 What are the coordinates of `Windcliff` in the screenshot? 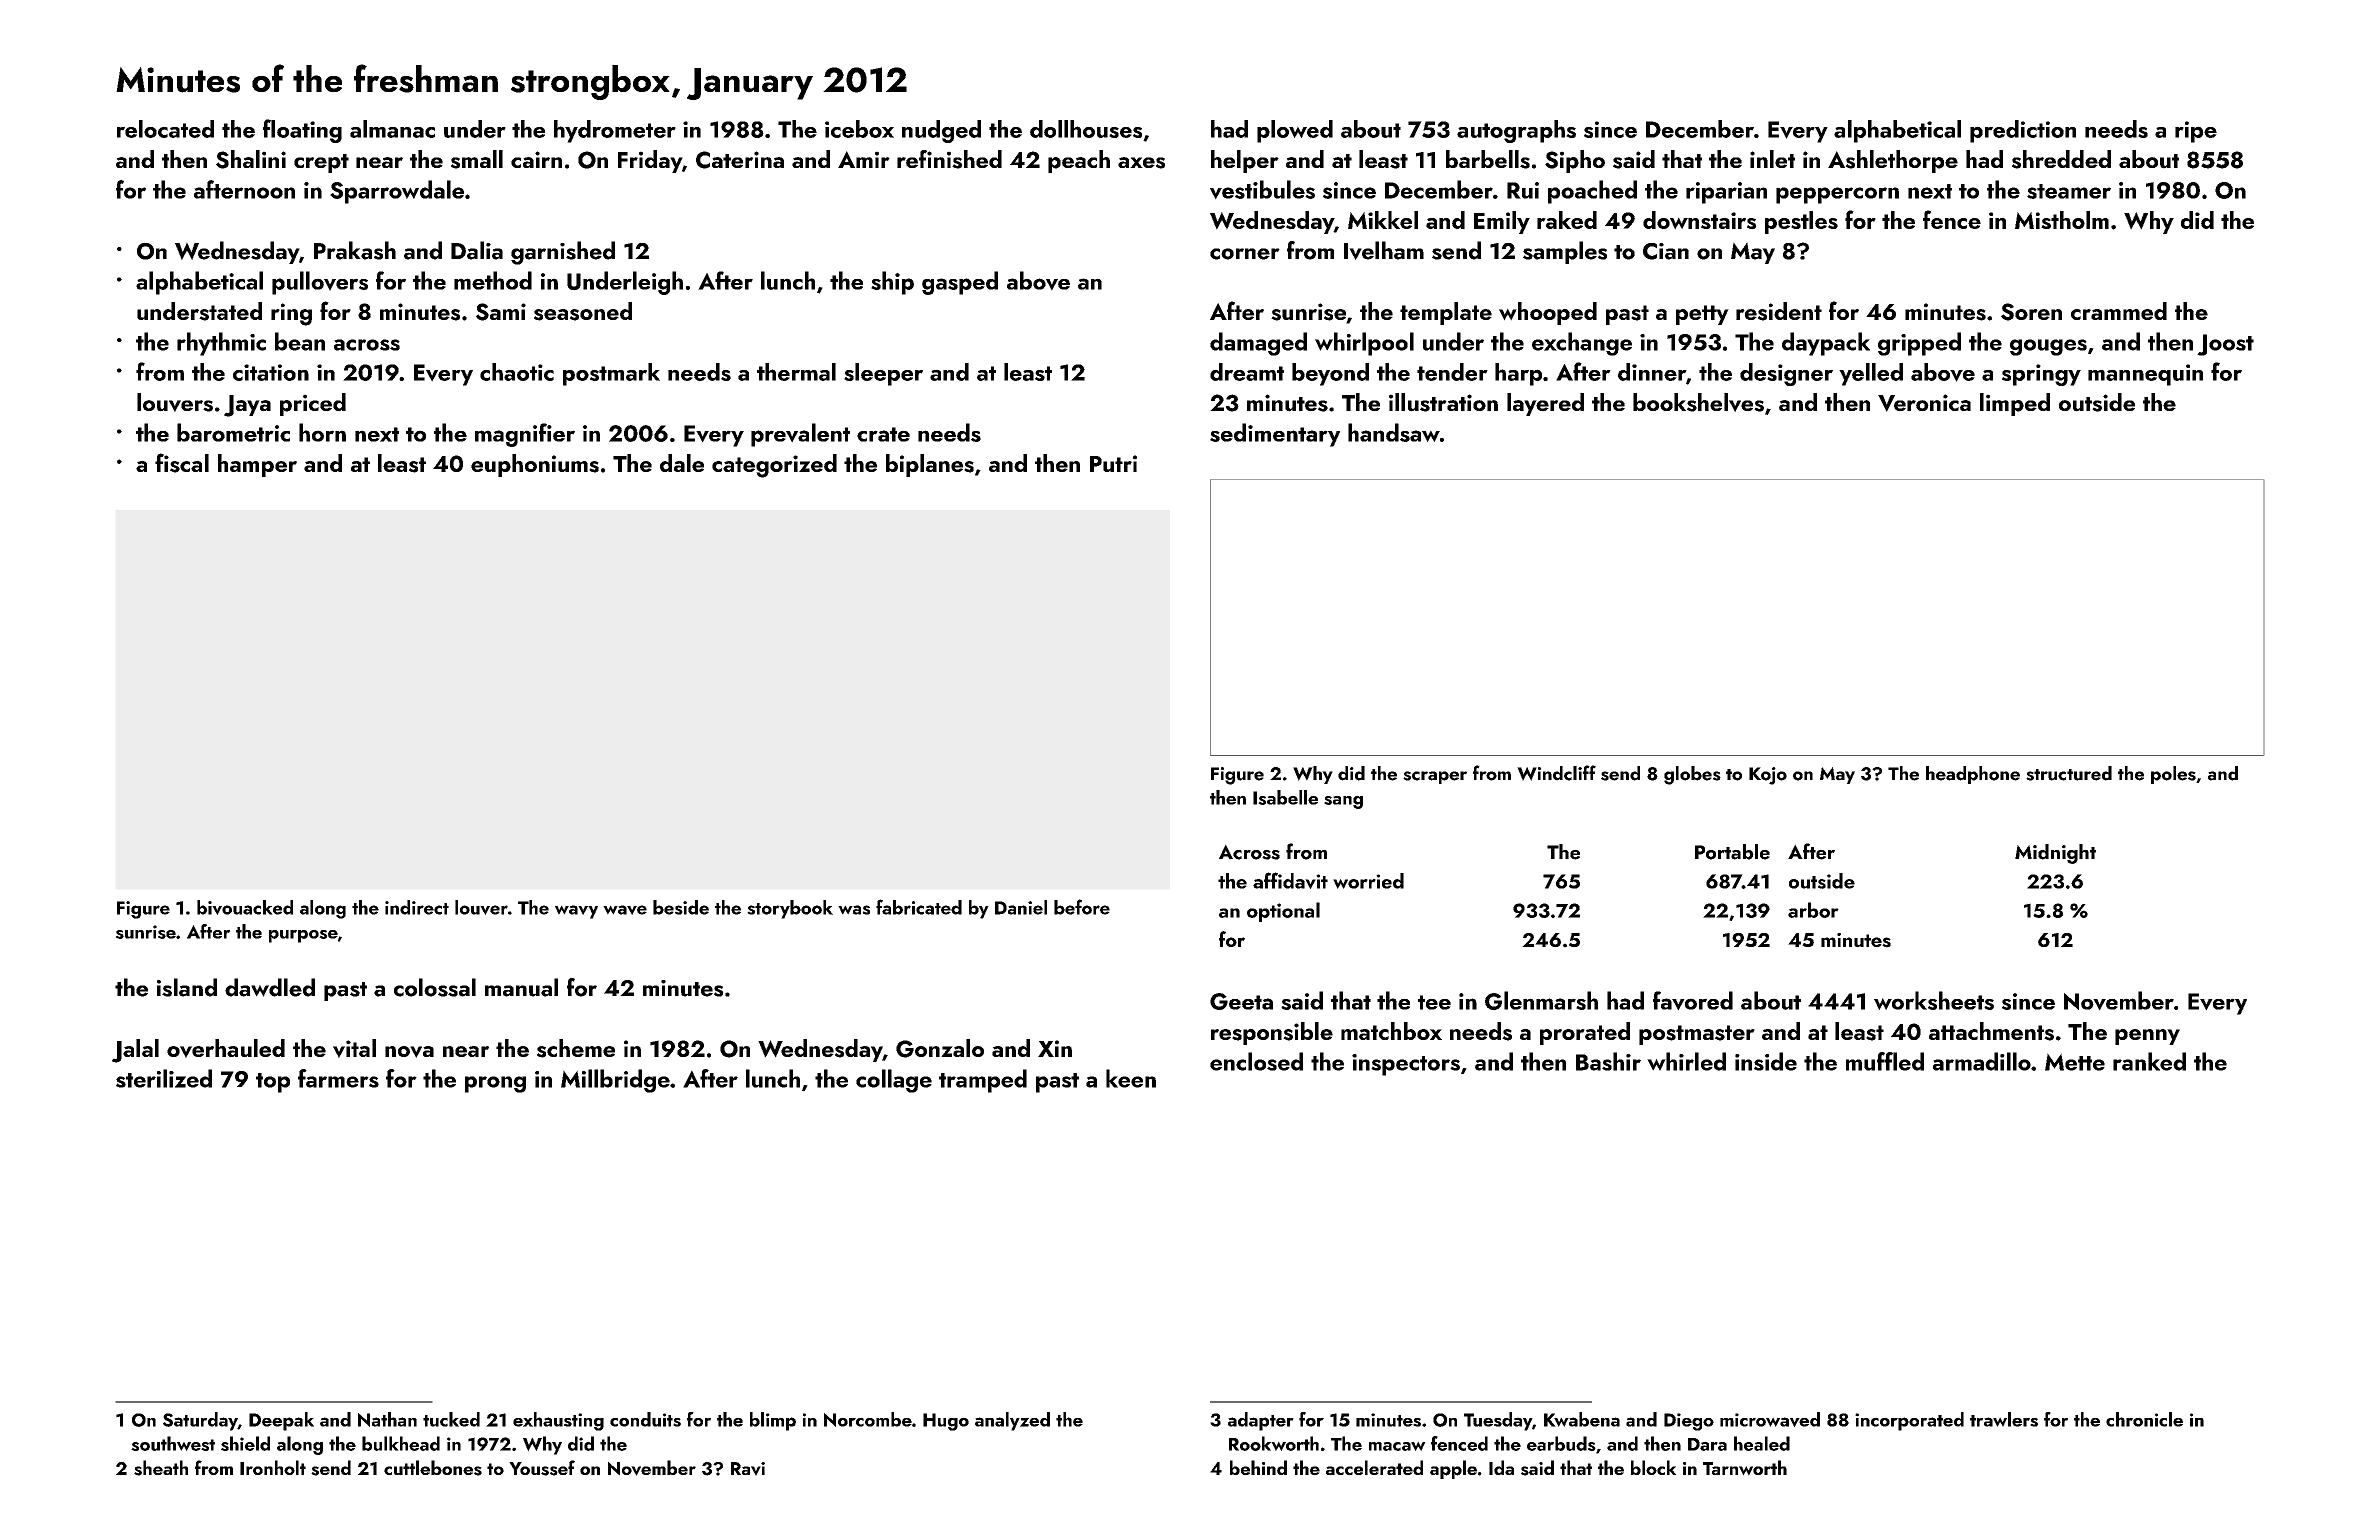 It's located at (1556, 773).
